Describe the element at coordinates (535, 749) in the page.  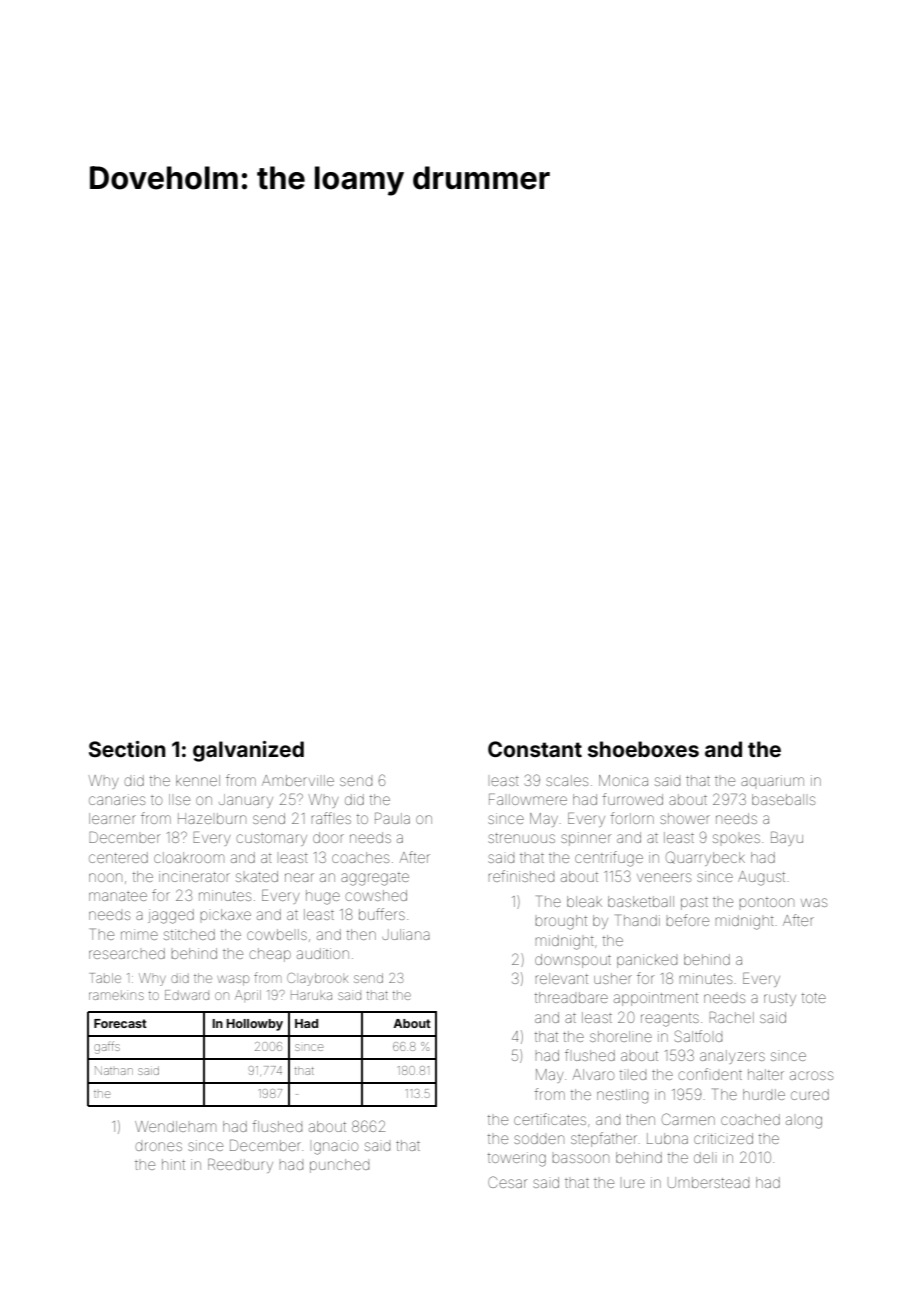
I see `Constant` at that location.
